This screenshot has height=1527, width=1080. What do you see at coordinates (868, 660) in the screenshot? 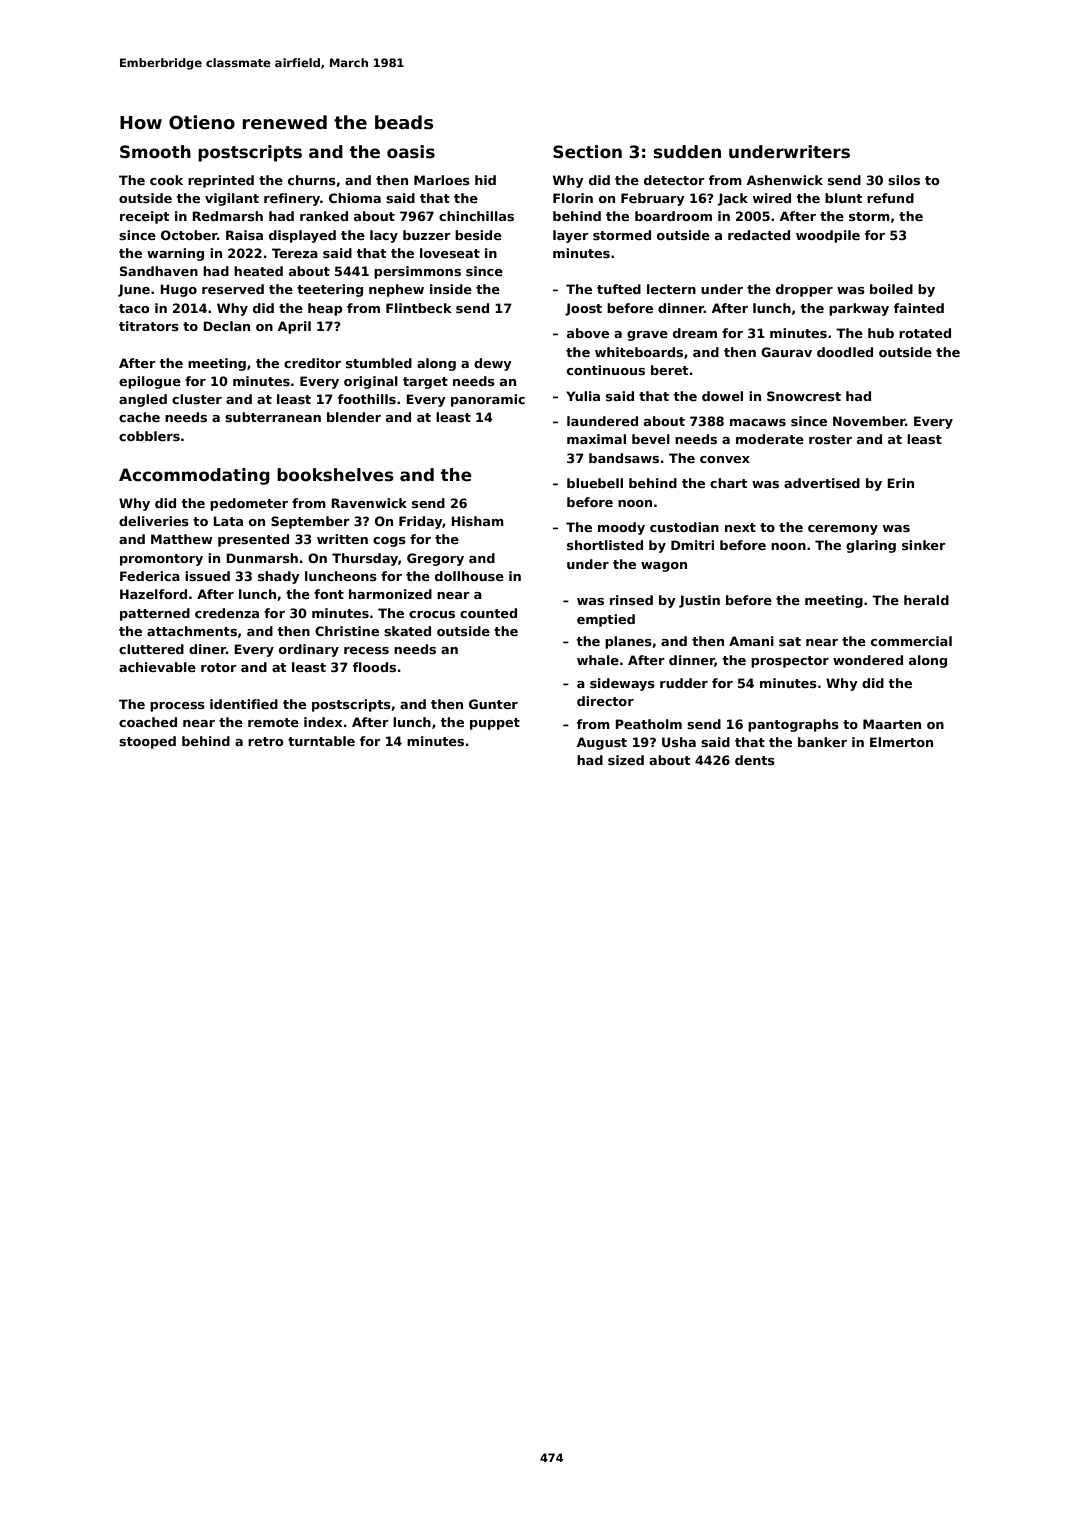
I see `wondered` at bounding box center [868, 660].
